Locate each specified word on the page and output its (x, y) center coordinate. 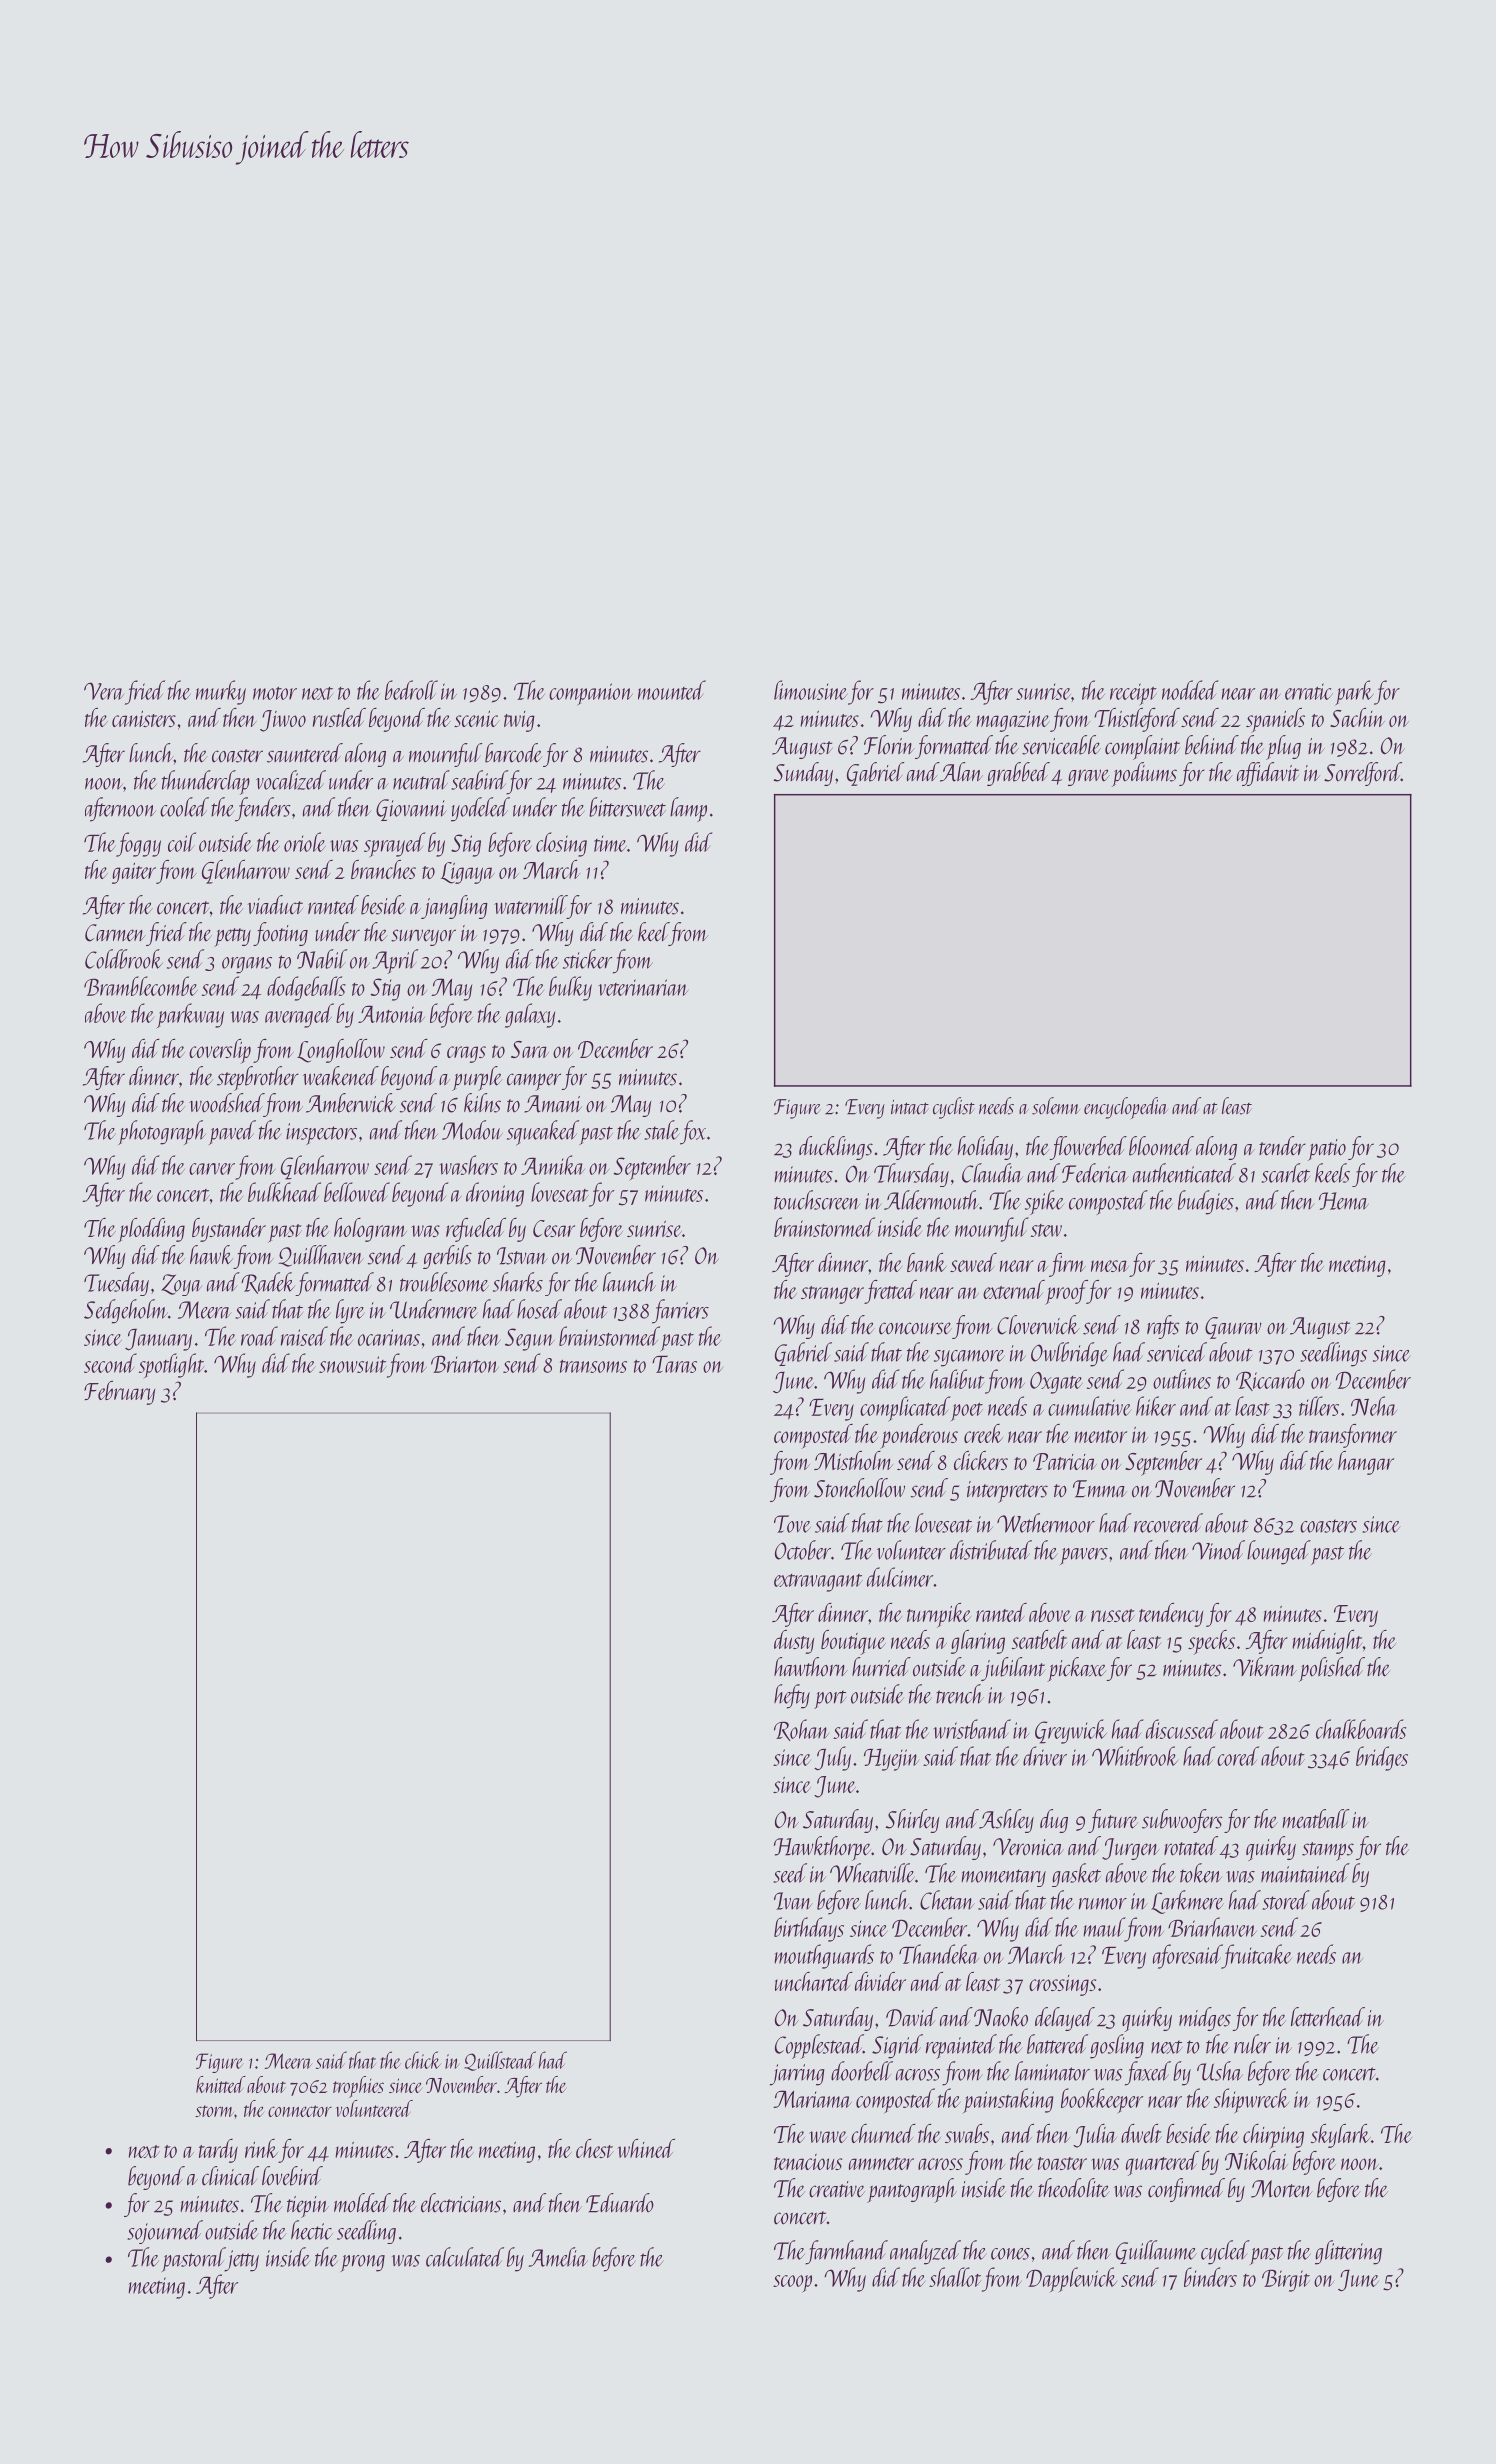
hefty (792, 1696)
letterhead (1328, 2017)
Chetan (947, 1900)
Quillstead (500, 2061)
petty (232, 937)
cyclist (954, 1108)
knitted (221, 2084)
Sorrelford (1362, 774)
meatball (1315, 1819)
